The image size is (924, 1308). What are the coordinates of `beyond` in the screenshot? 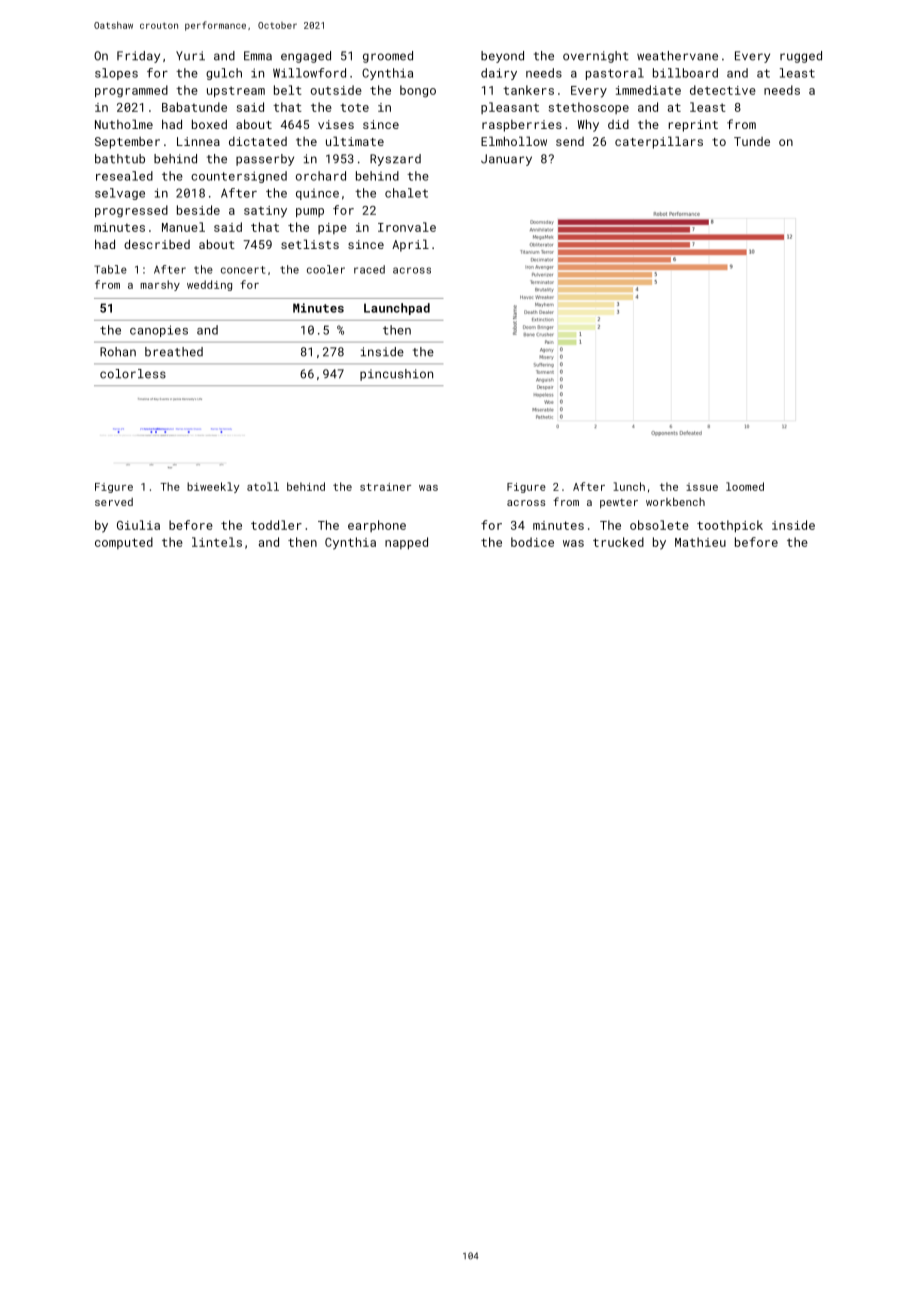 It's located at (502, 57).
